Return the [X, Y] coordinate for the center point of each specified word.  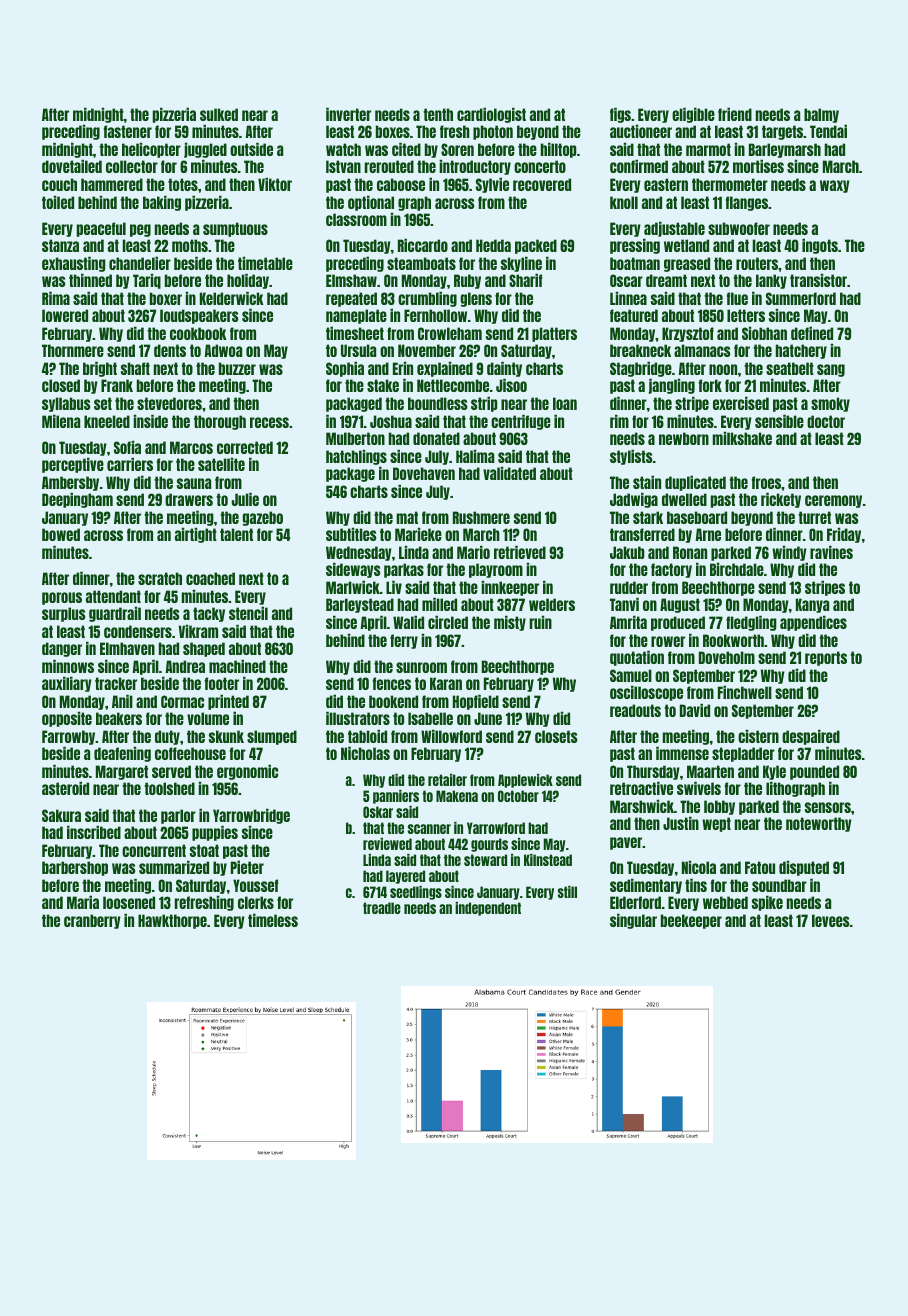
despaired [811, 737]
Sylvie [492, 185]
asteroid [65, 788]
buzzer [237, 368]
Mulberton [355, 438]
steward [485, 860]
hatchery [801, 351]
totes [183, 184]
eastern [666, 184]
